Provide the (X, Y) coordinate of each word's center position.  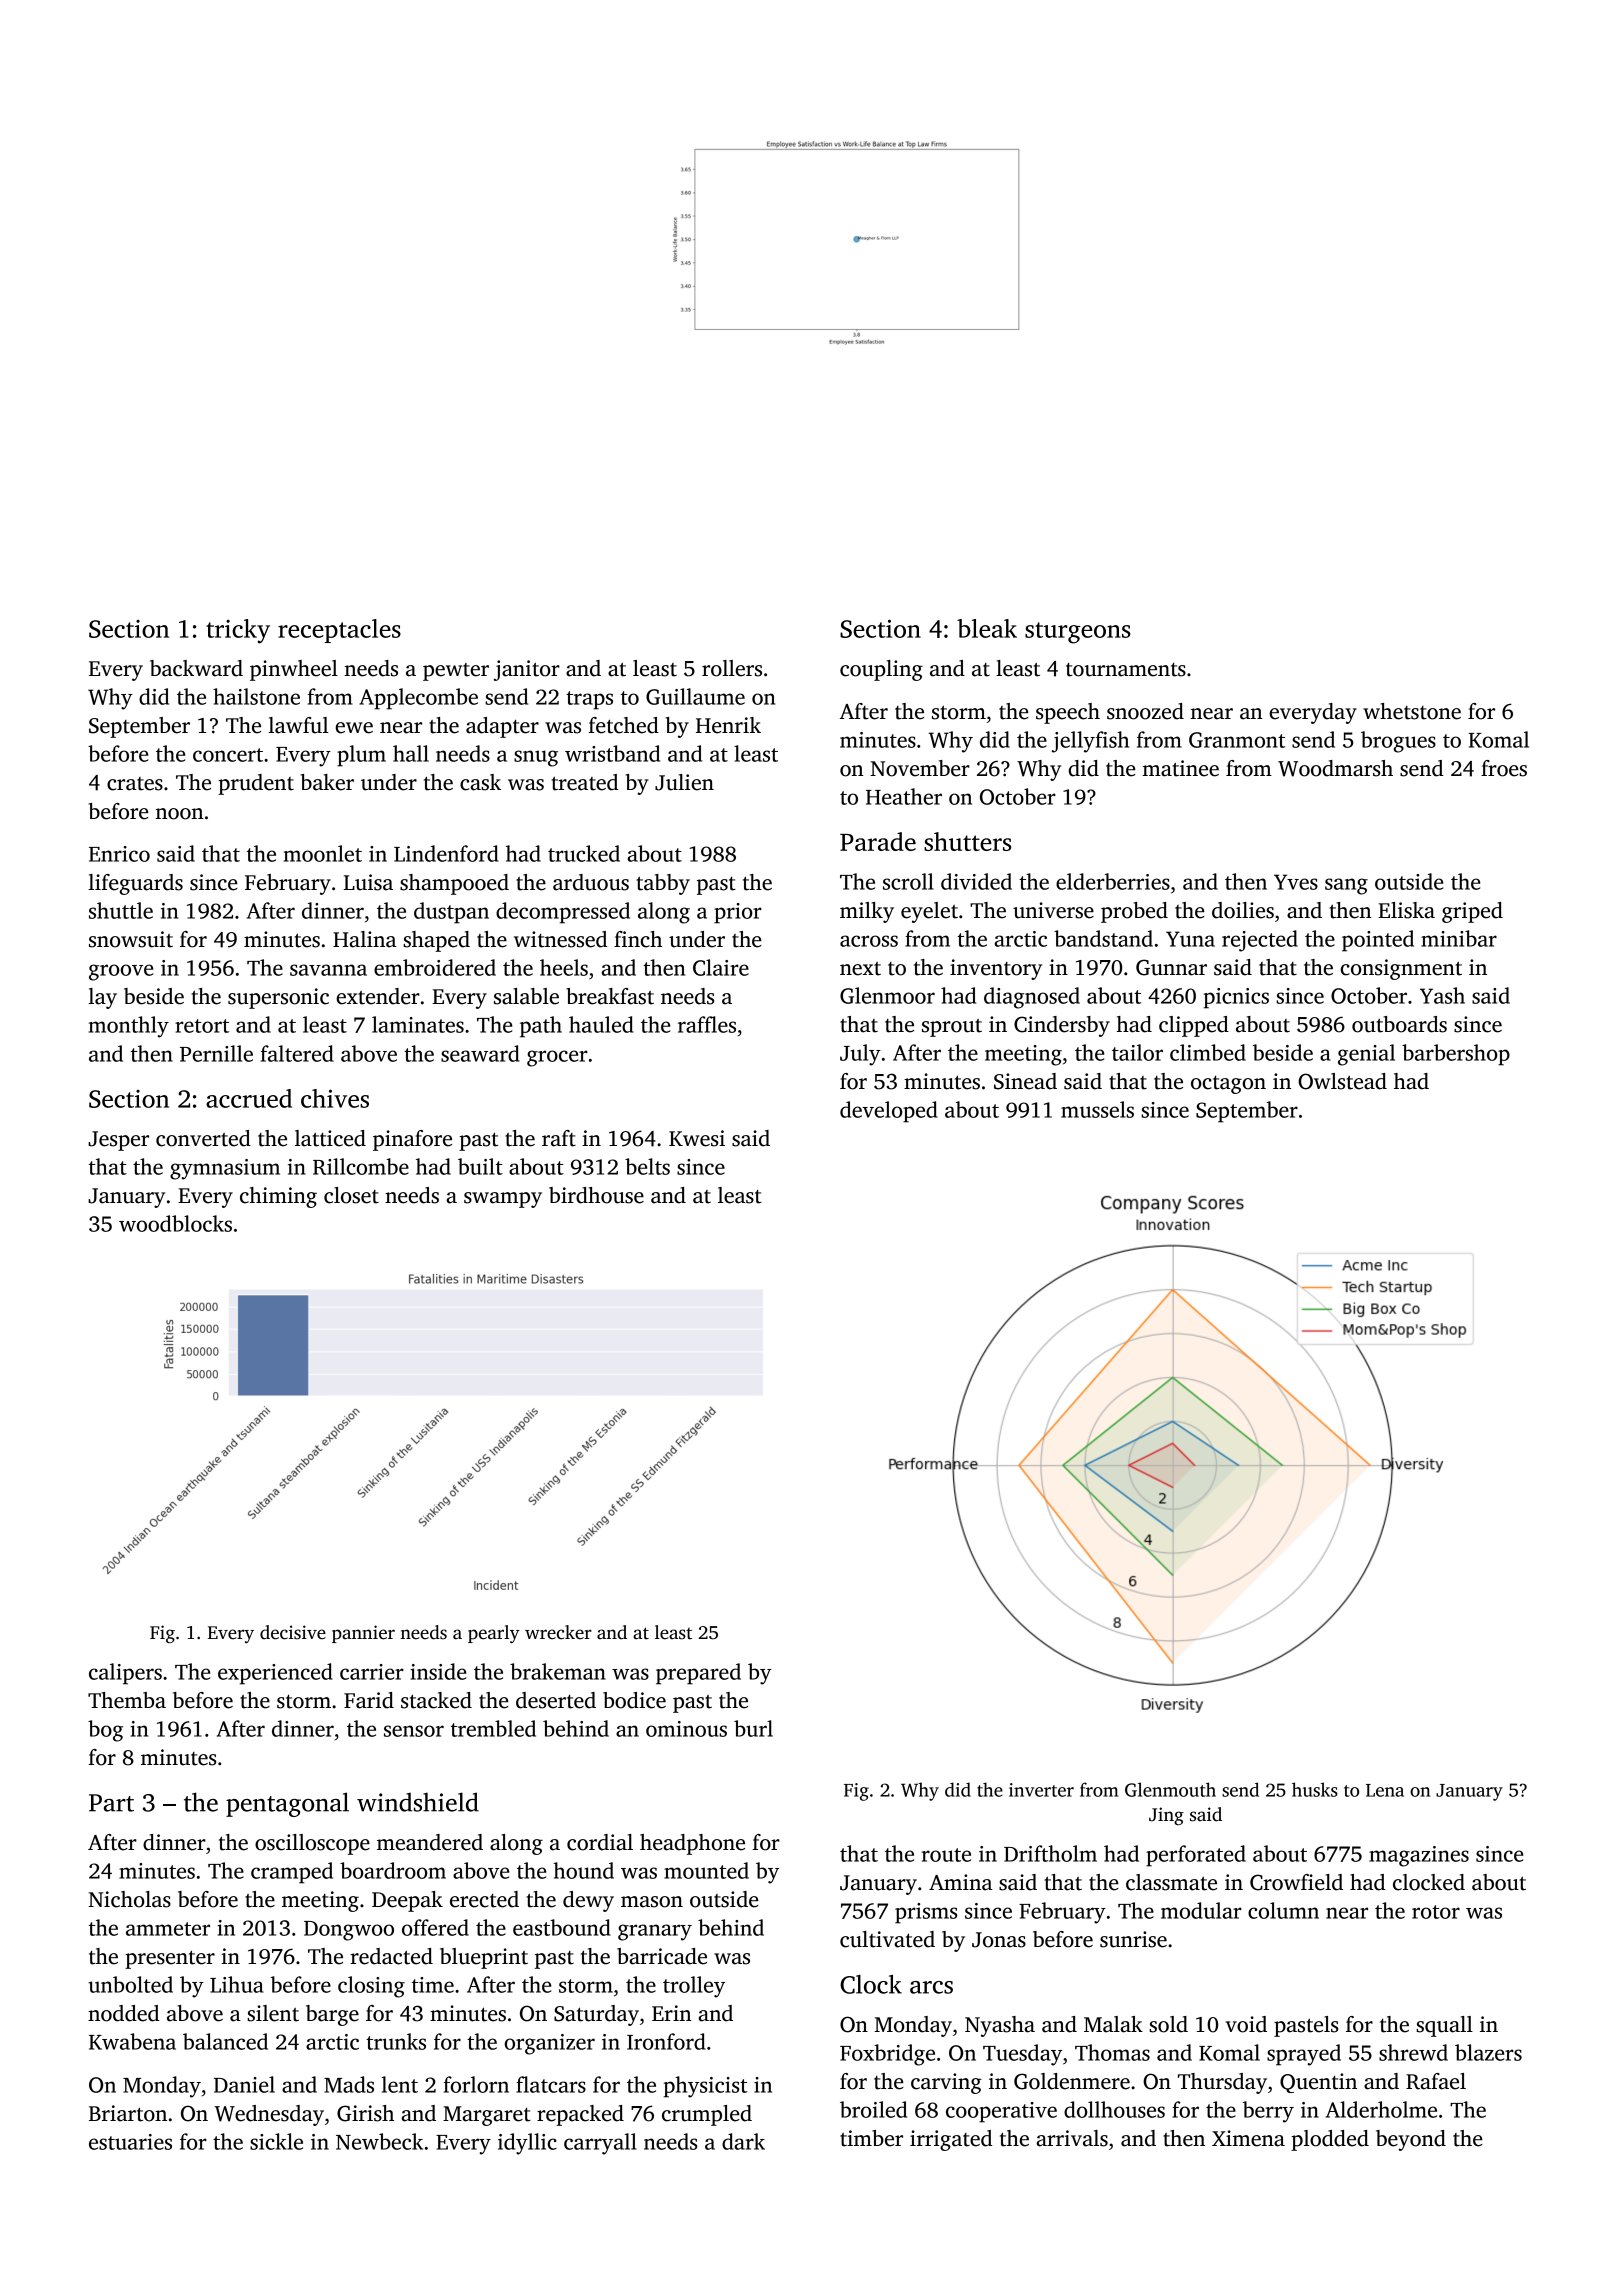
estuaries (130, 2142)
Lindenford (446, 853)
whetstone (1412, 711)
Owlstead (1342, 1081)
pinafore (412, 1140)
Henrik (728, 725)
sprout (952, 1028)
